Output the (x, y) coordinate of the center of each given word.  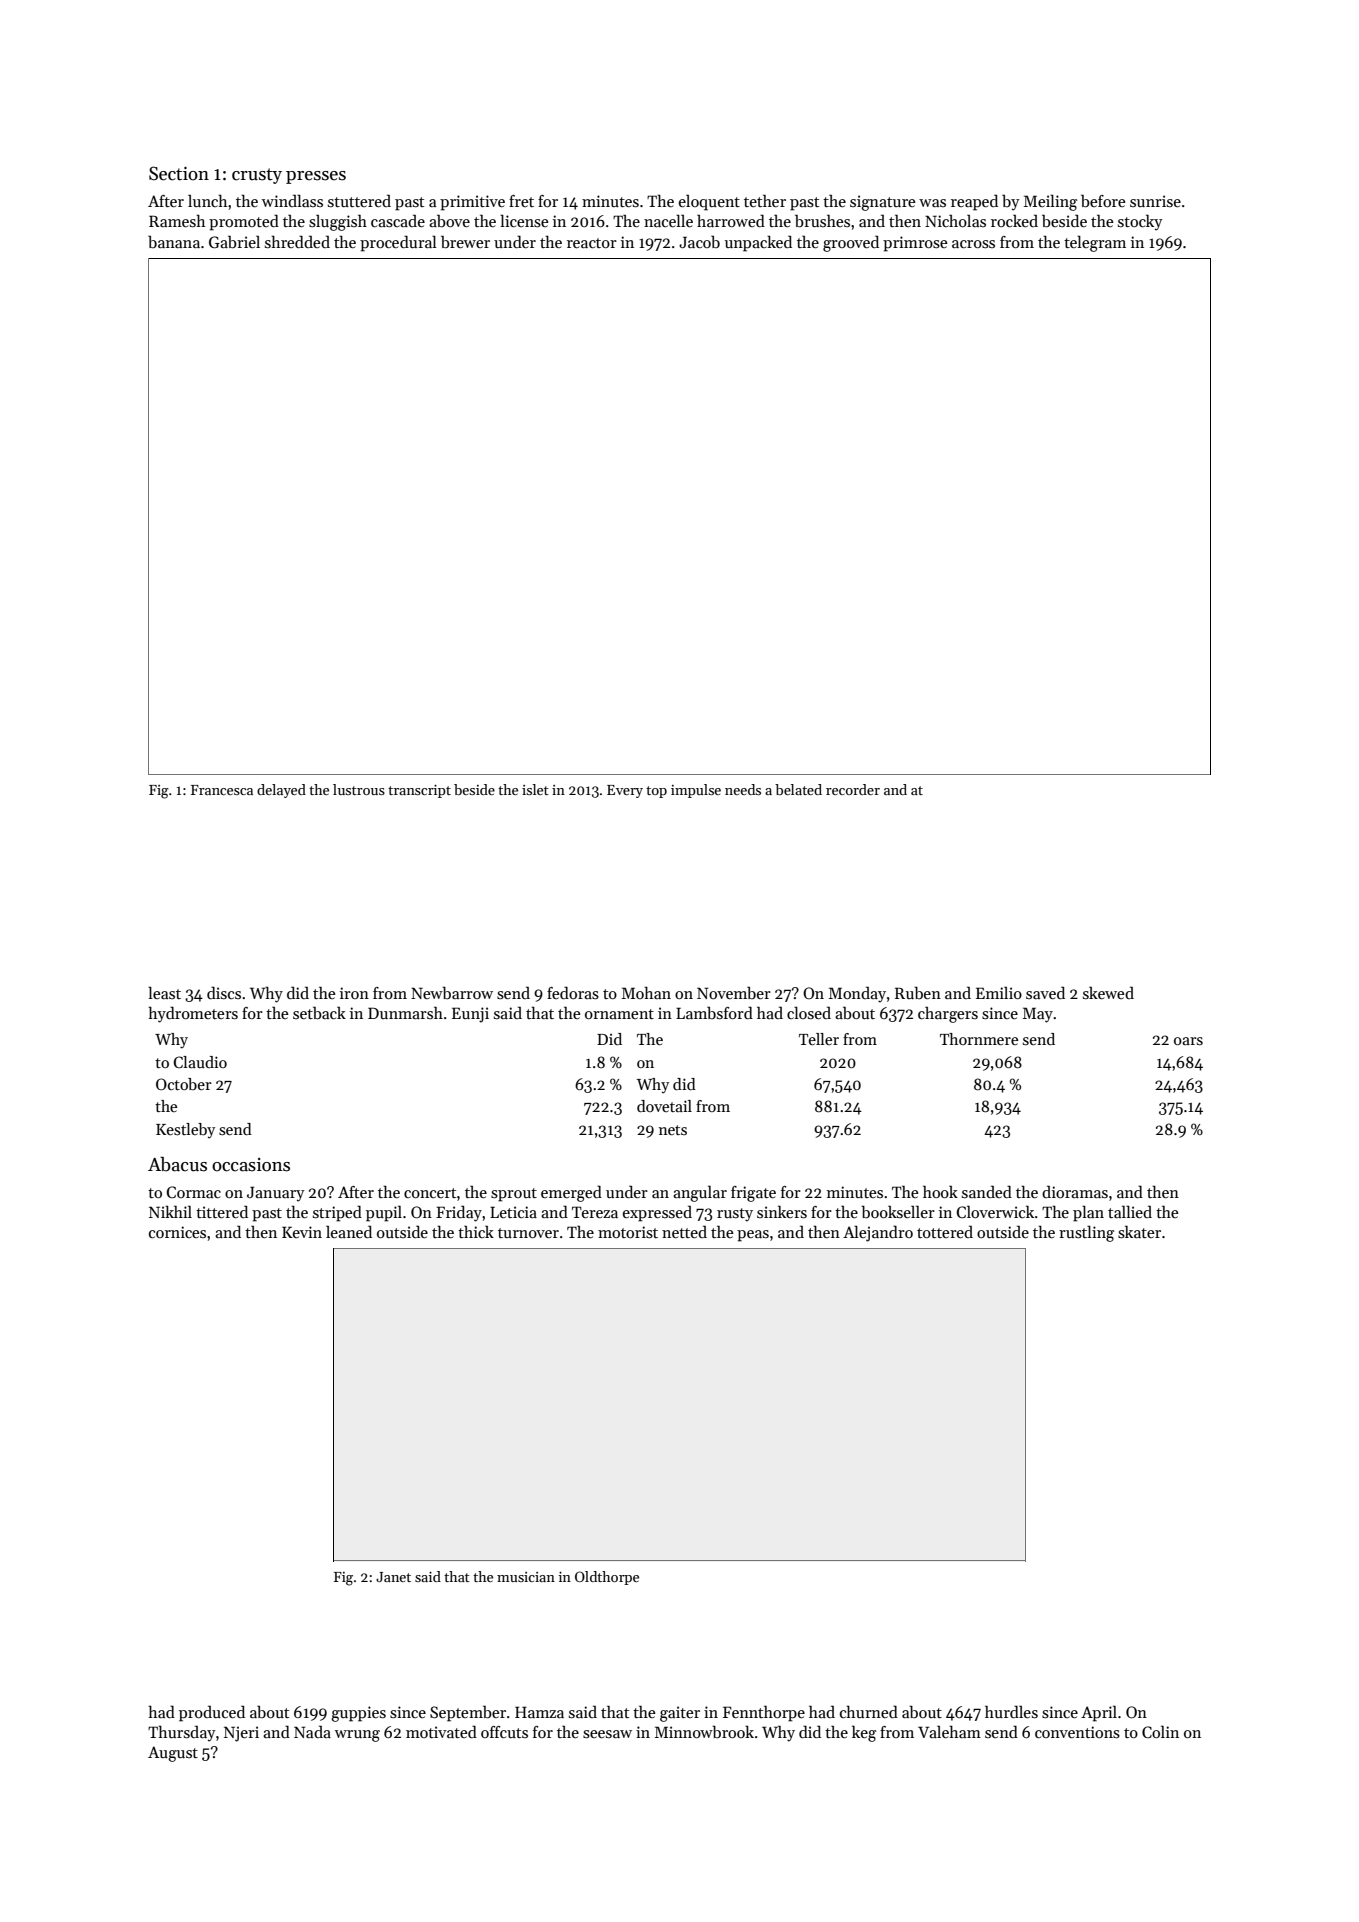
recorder (853, 789)
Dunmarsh (405, 1012)
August (173, 1754)
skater (1139, 1232)
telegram (1095, 243)
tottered (945, 1231)
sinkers (782, 1211)
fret (521, 201)
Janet (393, 1577)
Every (625, 791)
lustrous (359, 789)
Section (179, 173)
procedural (398, 243)
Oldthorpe (607, 1578)
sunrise (1155, 201)
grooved (851, 243)
